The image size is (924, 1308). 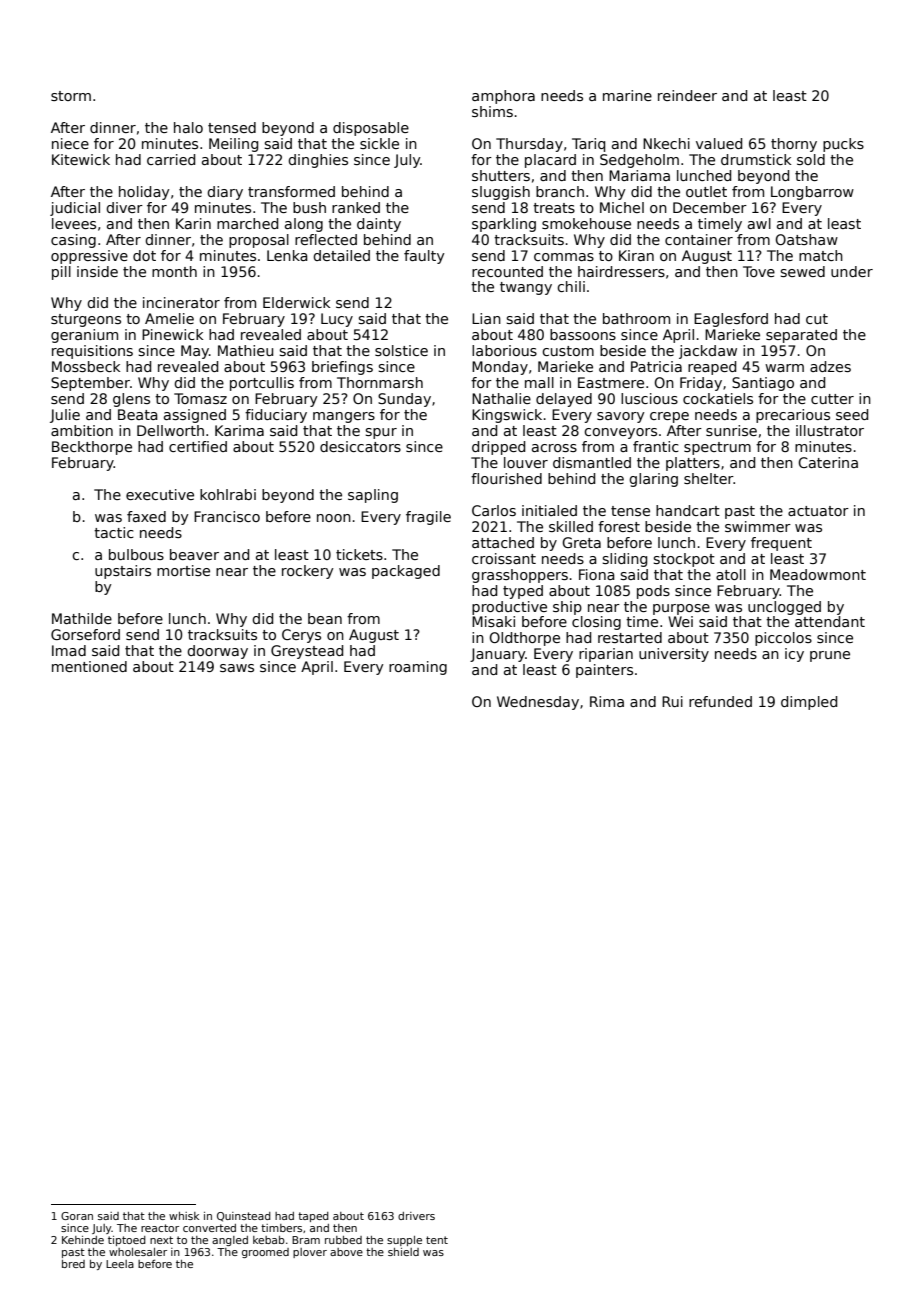 What do you see at coordinates (379, 143) in the screenshot?
I see `sickle` at bounding box center [379, 143].
